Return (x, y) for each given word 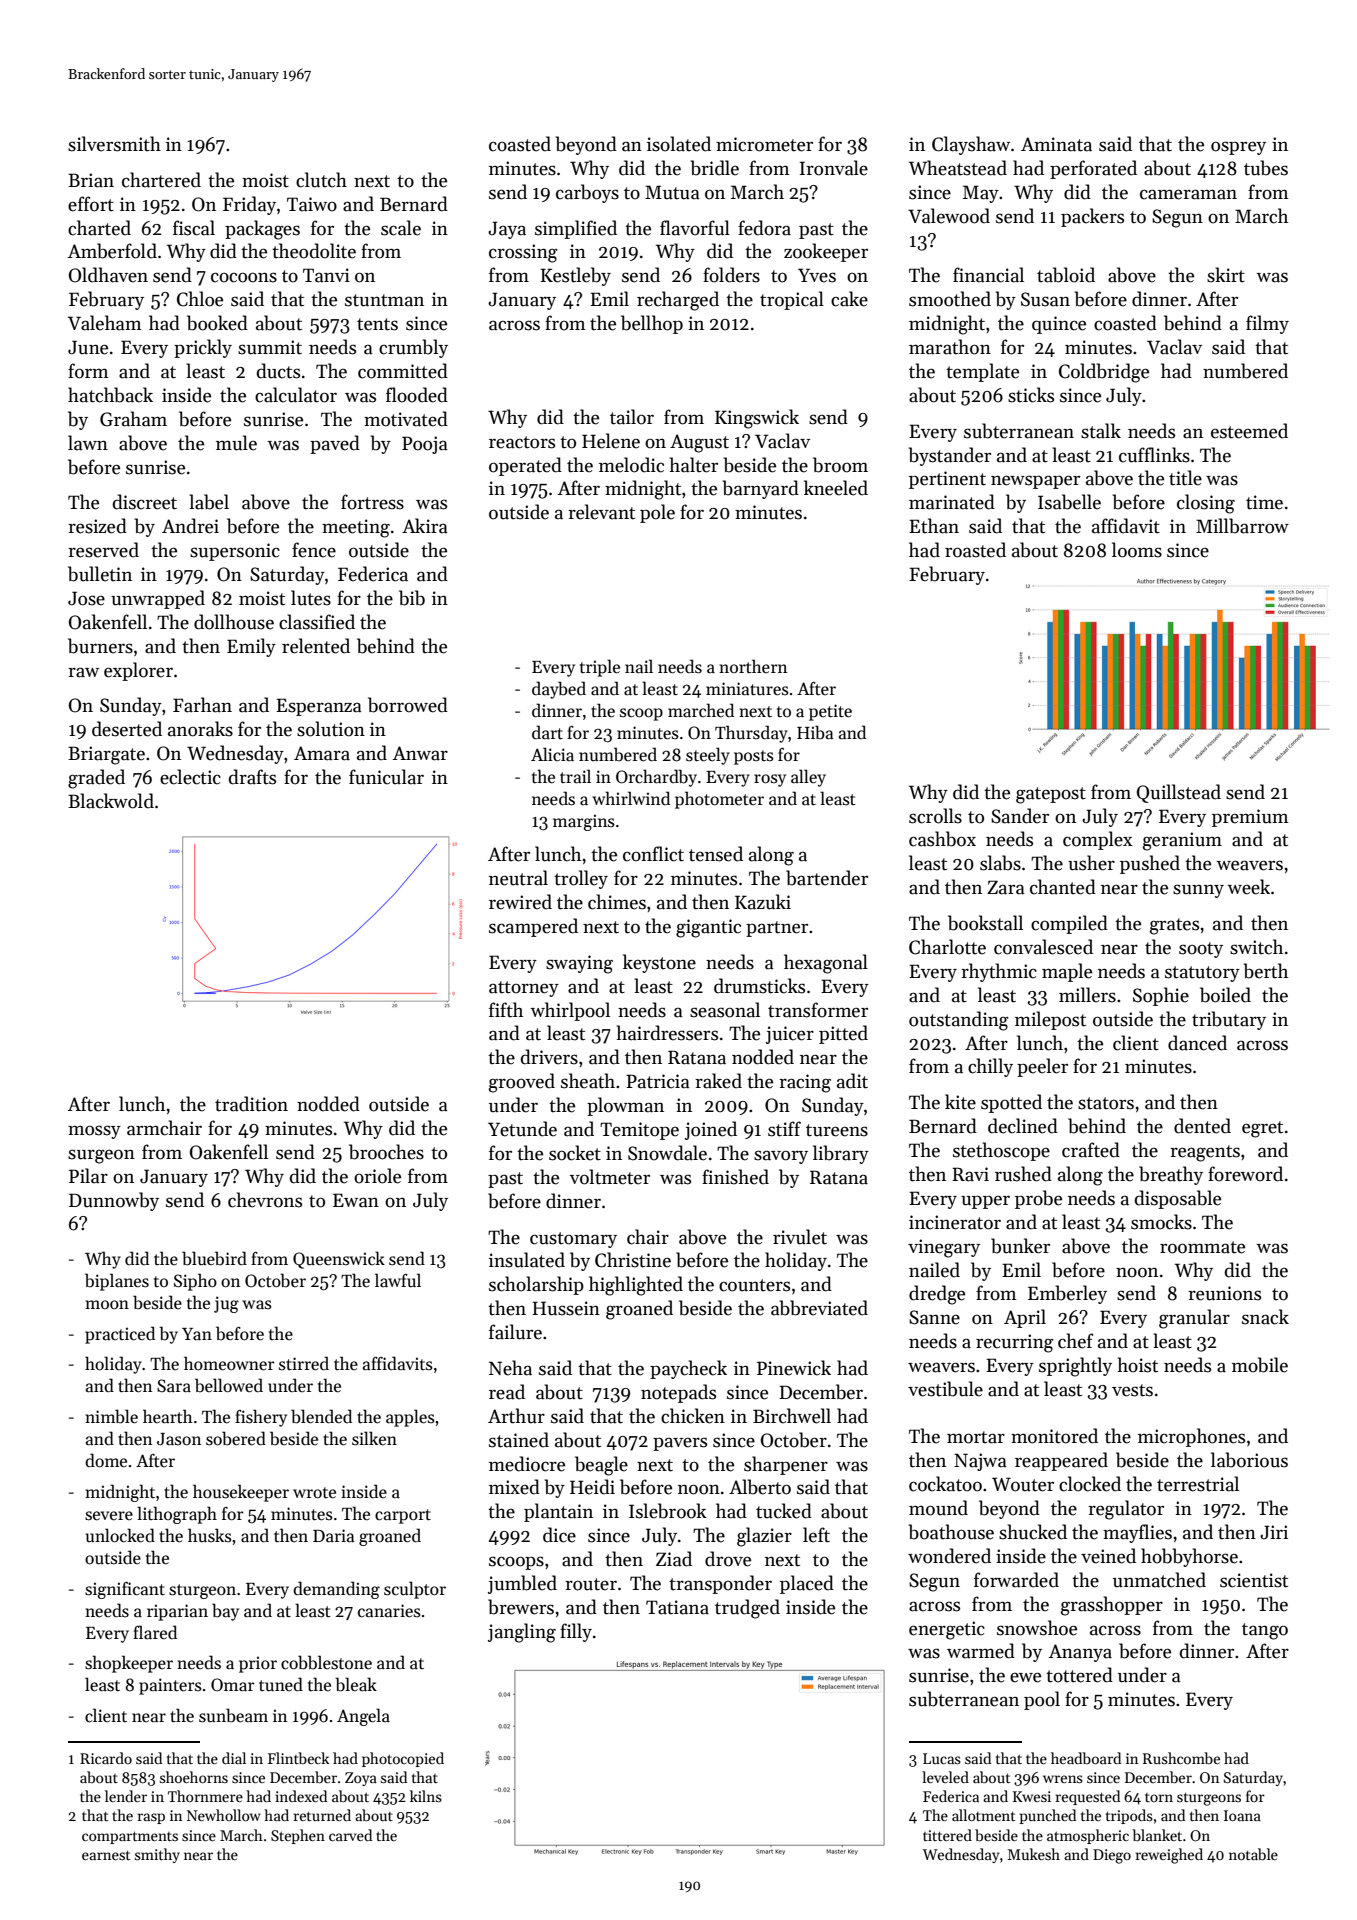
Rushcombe (1181, 1758)
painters (170, 1686)
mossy (94, 1132)
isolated (679, 144)
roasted (975, 550)
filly (576, 1632)
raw (83, 672)
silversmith (114, 144)
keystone (659, 963)
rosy (770, 780)
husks (210, 1535)
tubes (1266, 168)
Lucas (942, 1758)
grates (1174, 926)
